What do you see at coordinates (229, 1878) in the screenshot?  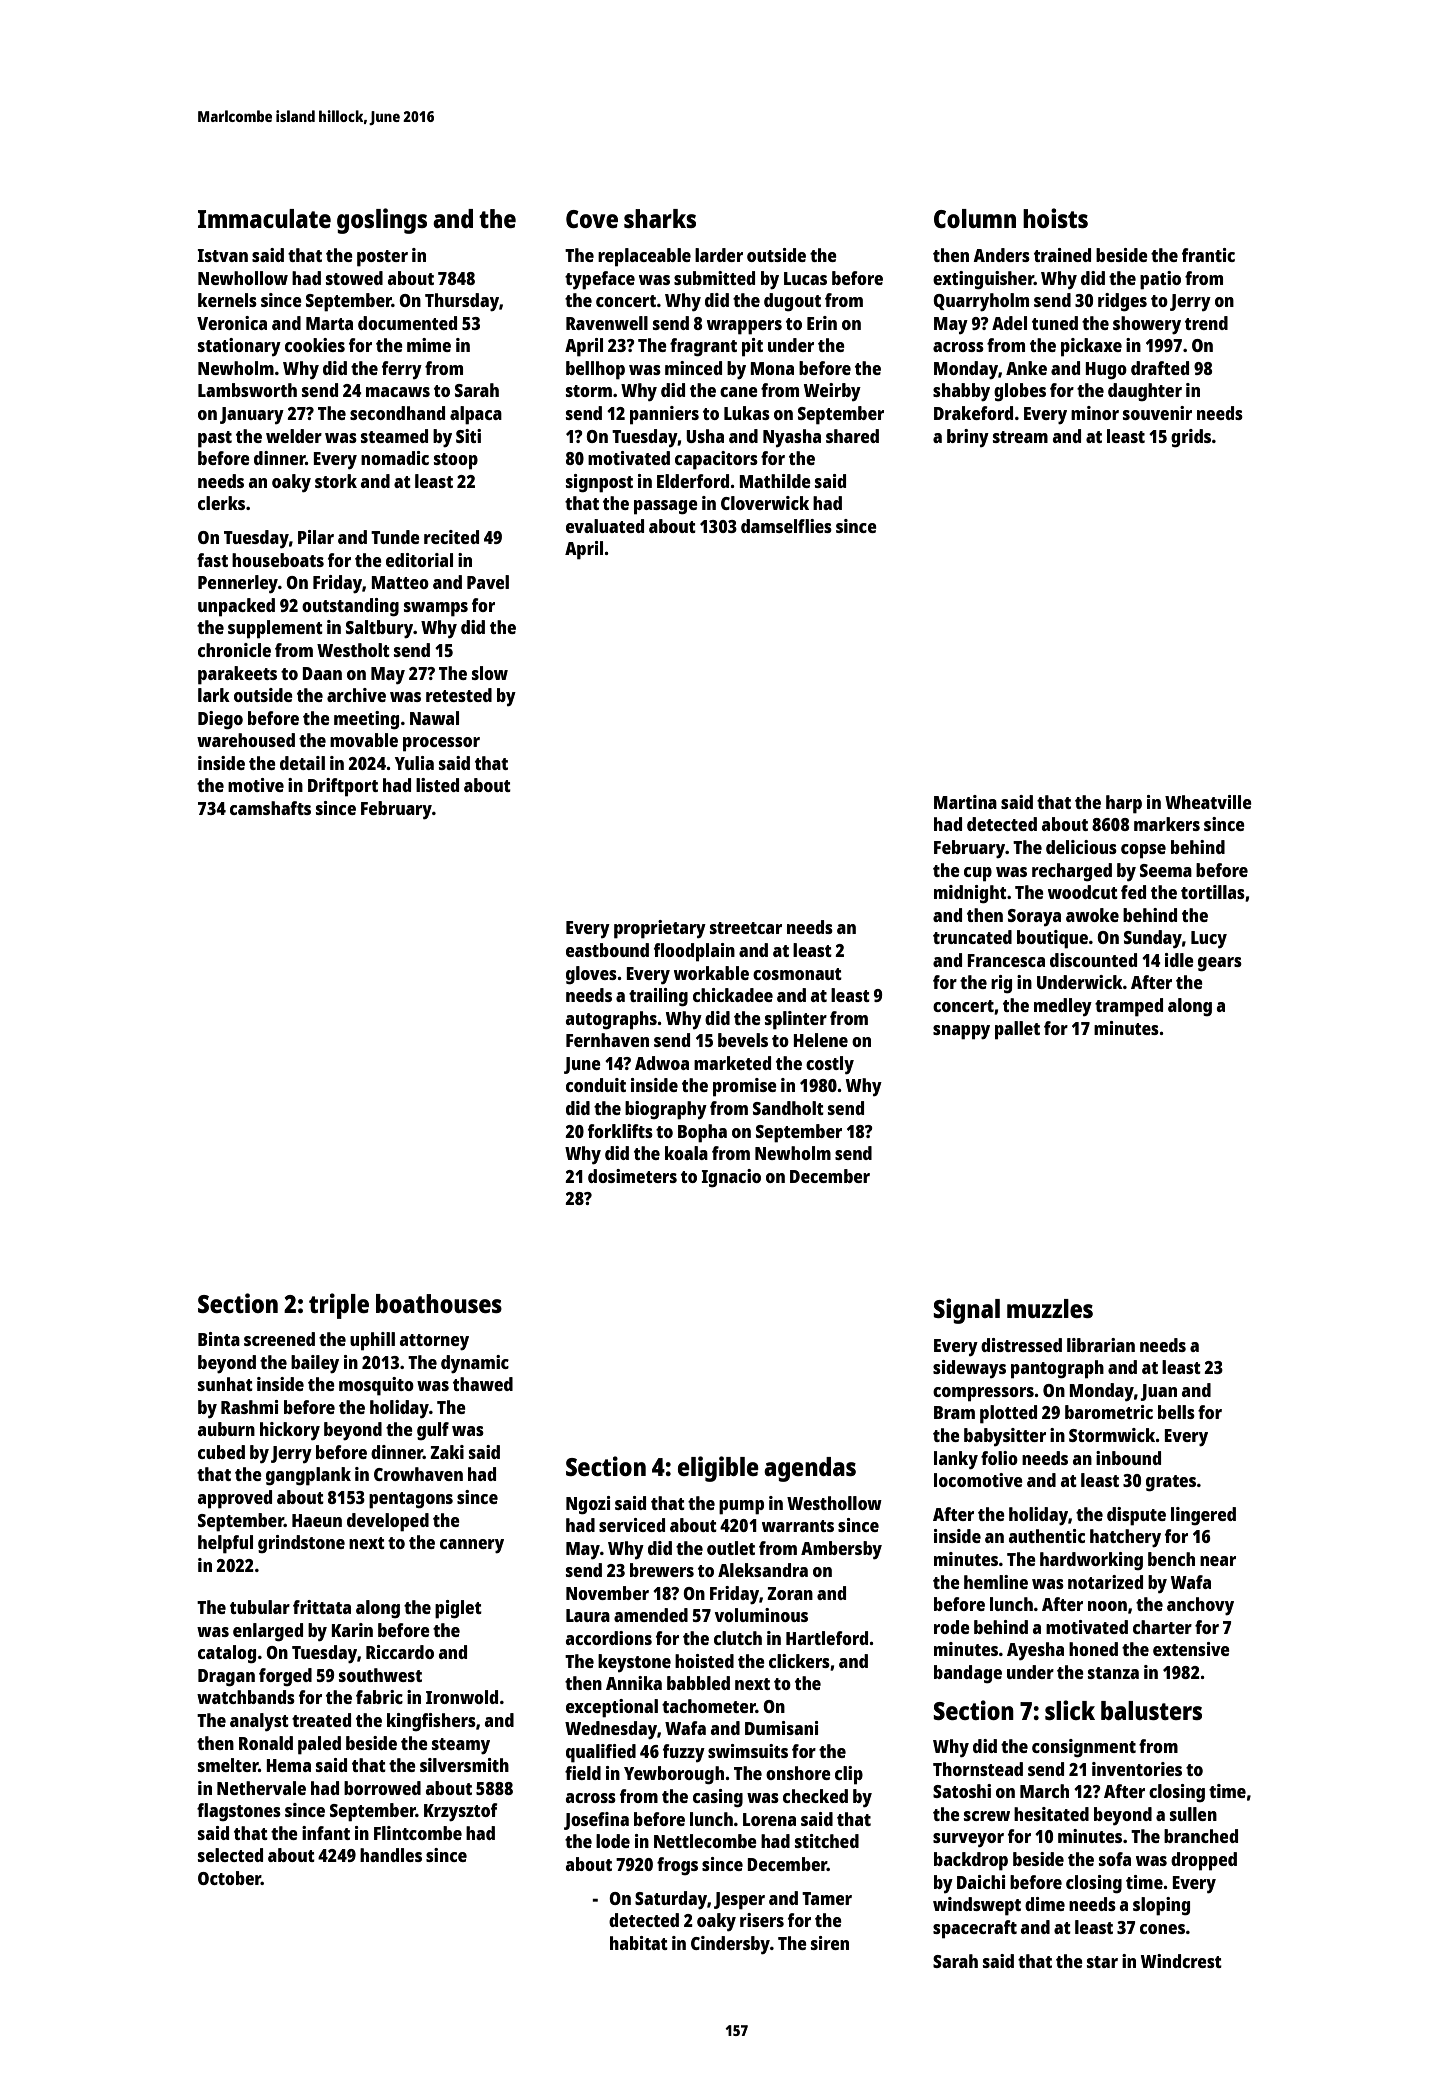 I see `October` at bounding box center [229, 1878].
